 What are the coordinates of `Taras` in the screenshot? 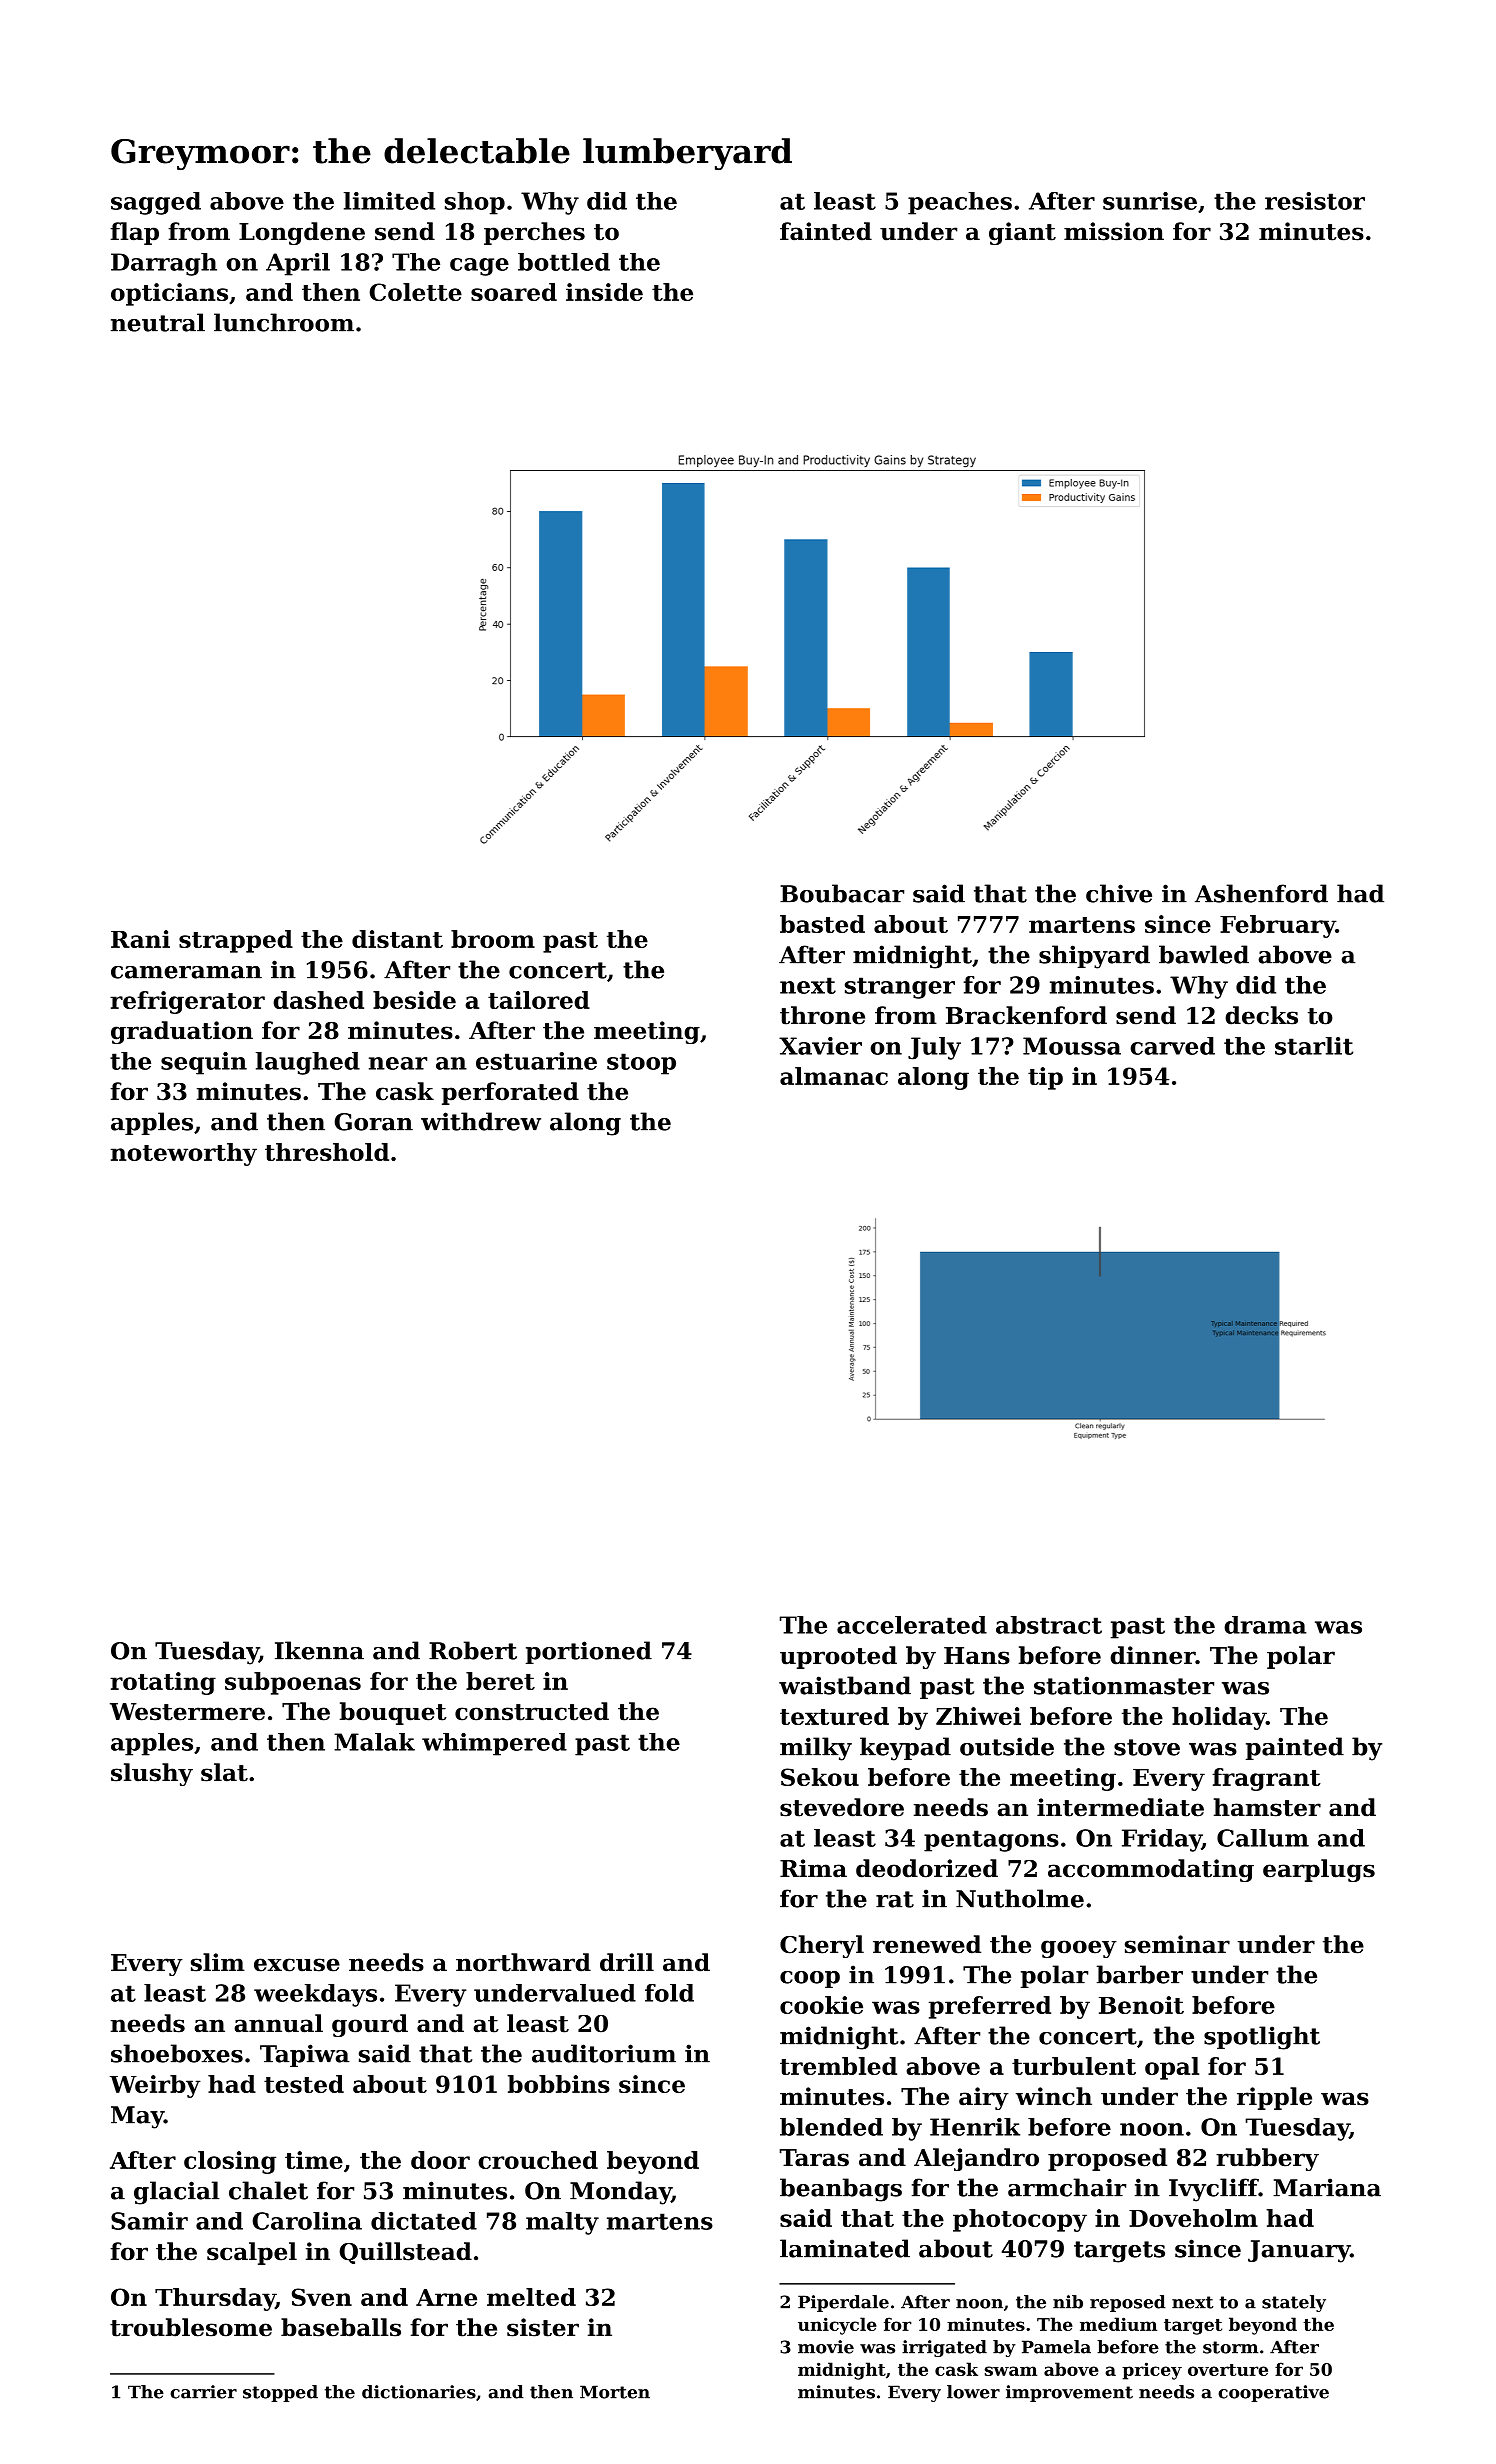 It's located at (814, 2158).
